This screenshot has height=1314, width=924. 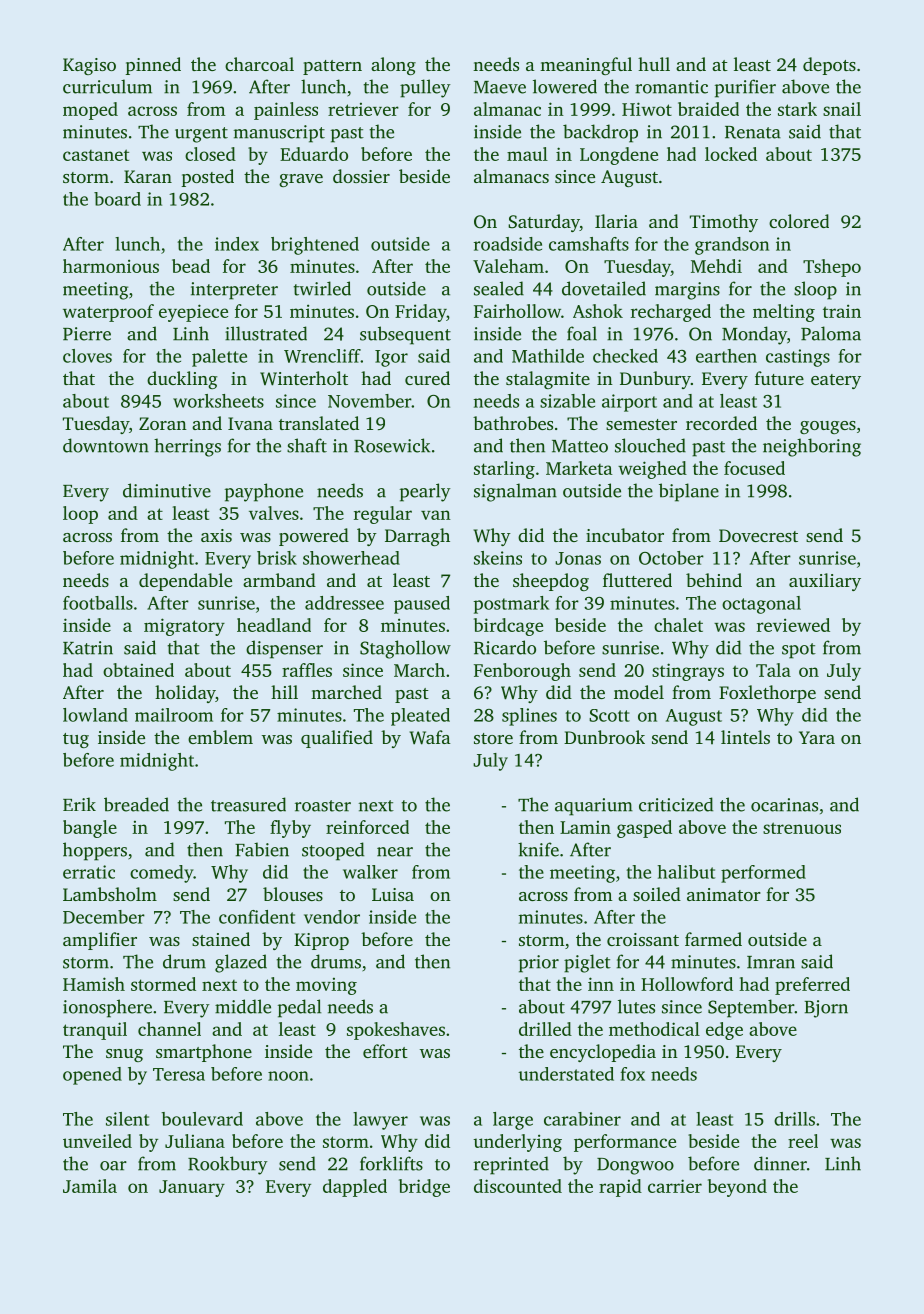 I want to click on Jamila, so click(x=90, y=1186).
